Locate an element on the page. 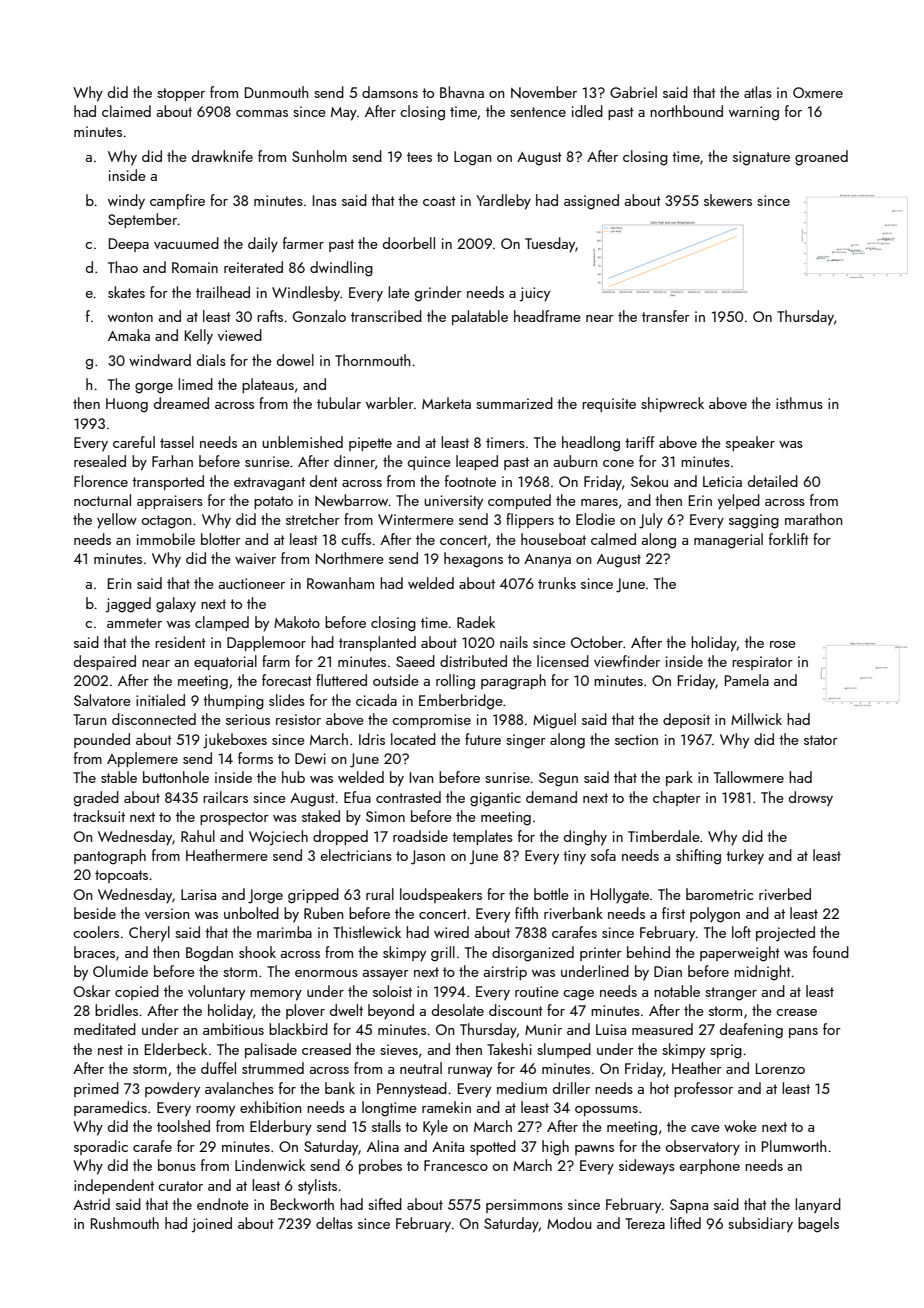  groaned is located at coordinates (821, 158).
